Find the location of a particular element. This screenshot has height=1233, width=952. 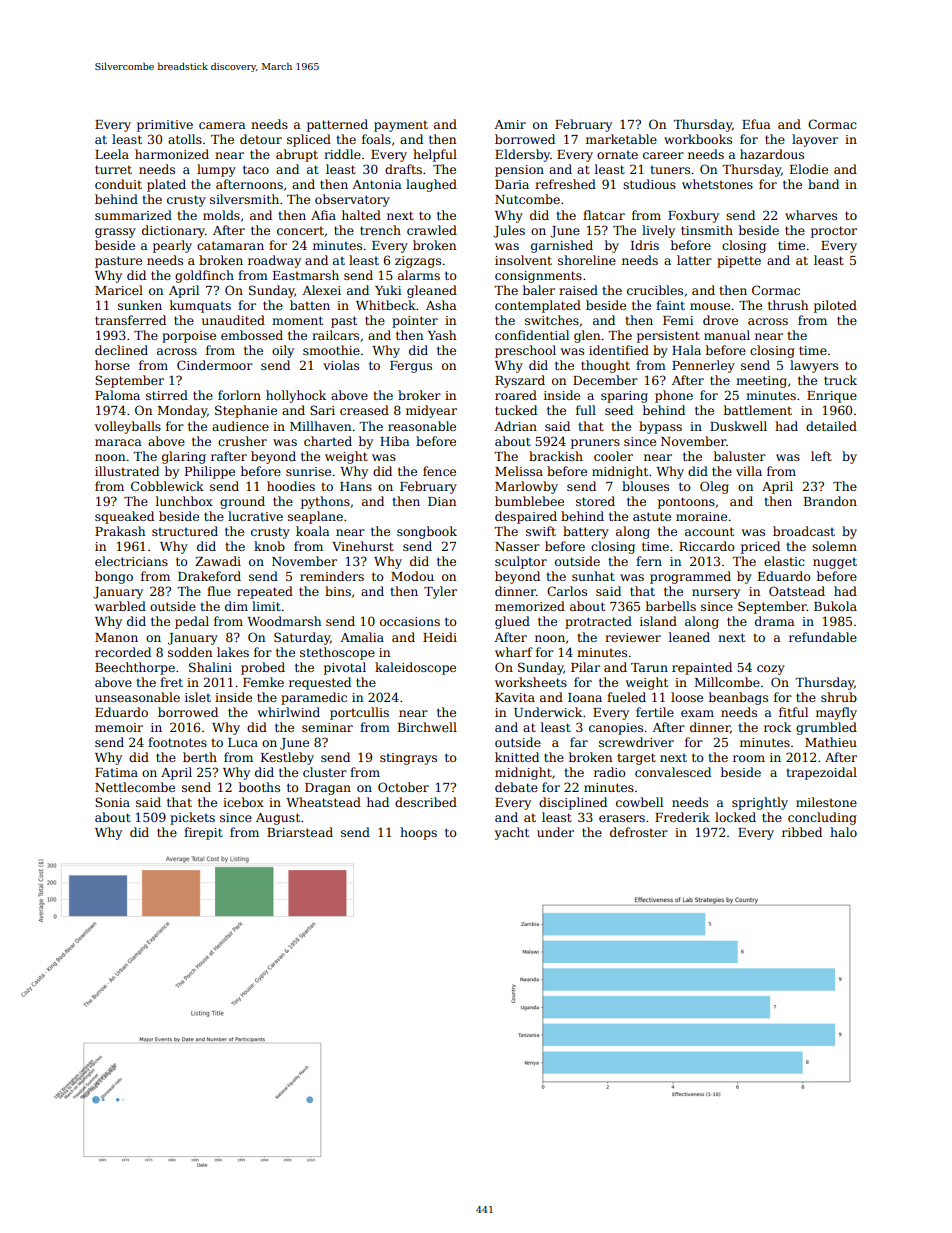

camera is located at coordinates (222, 125).
